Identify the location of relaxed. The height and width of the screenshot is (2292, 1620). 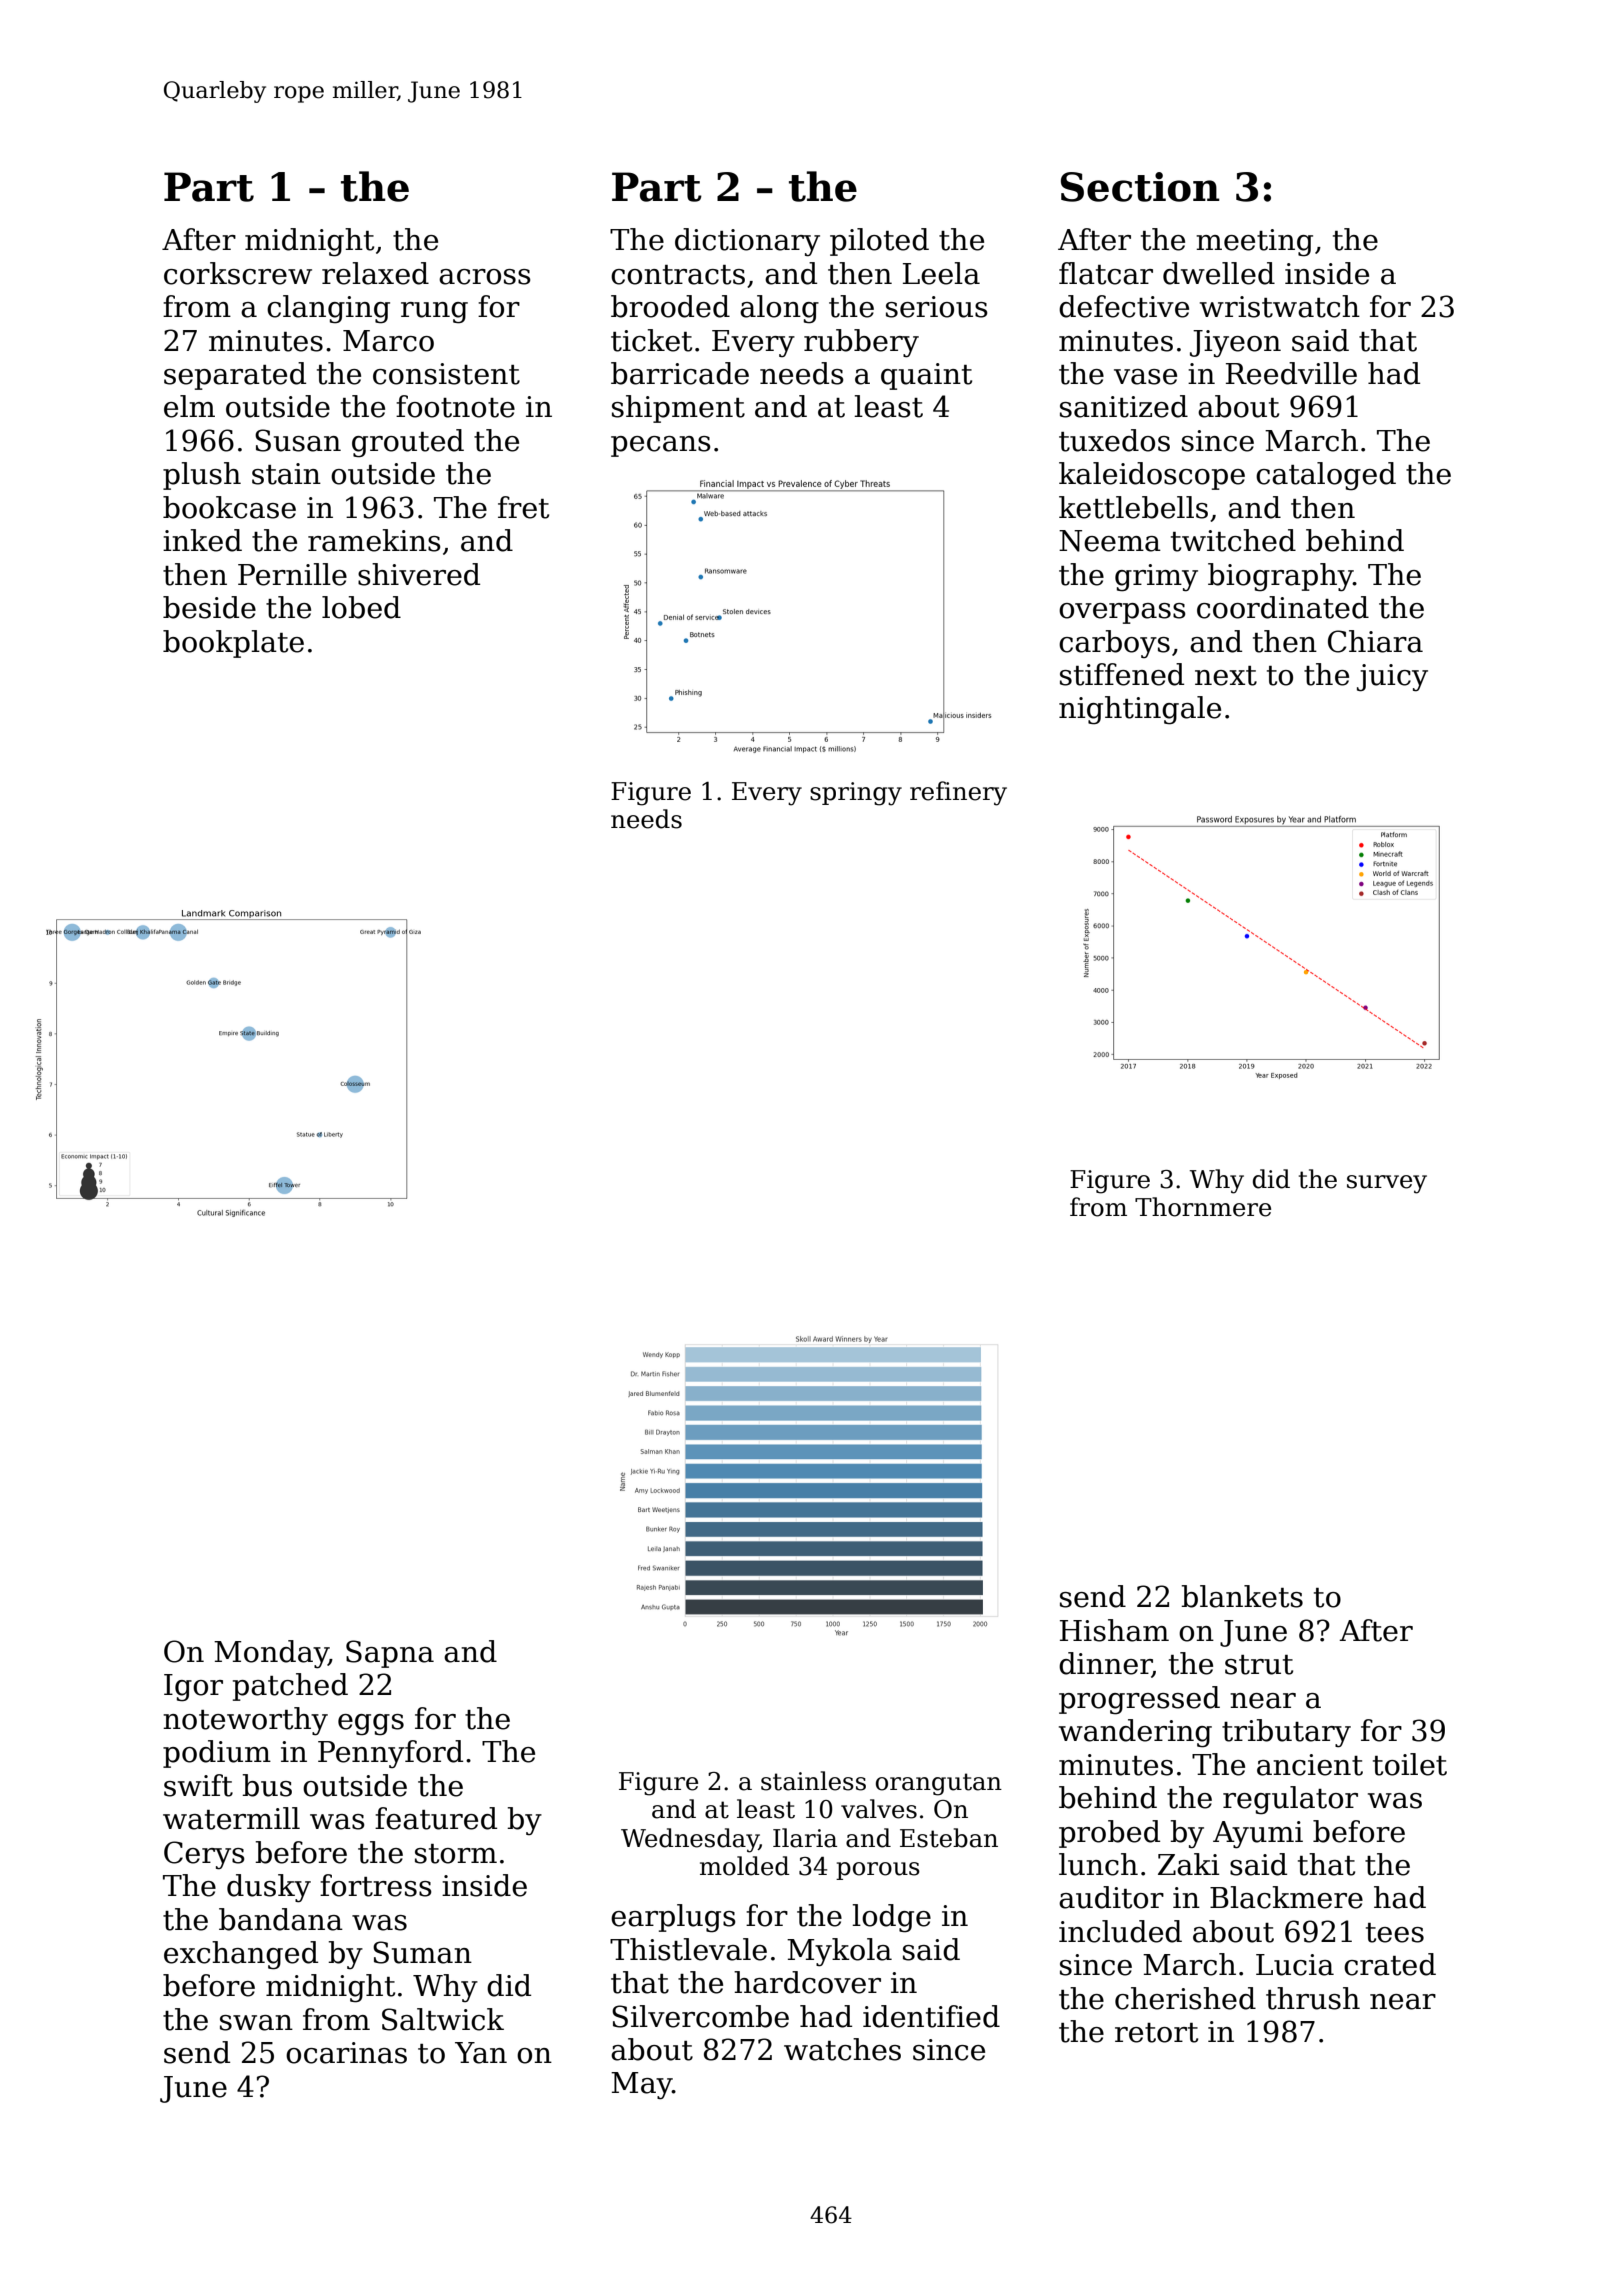
(375, 273).
